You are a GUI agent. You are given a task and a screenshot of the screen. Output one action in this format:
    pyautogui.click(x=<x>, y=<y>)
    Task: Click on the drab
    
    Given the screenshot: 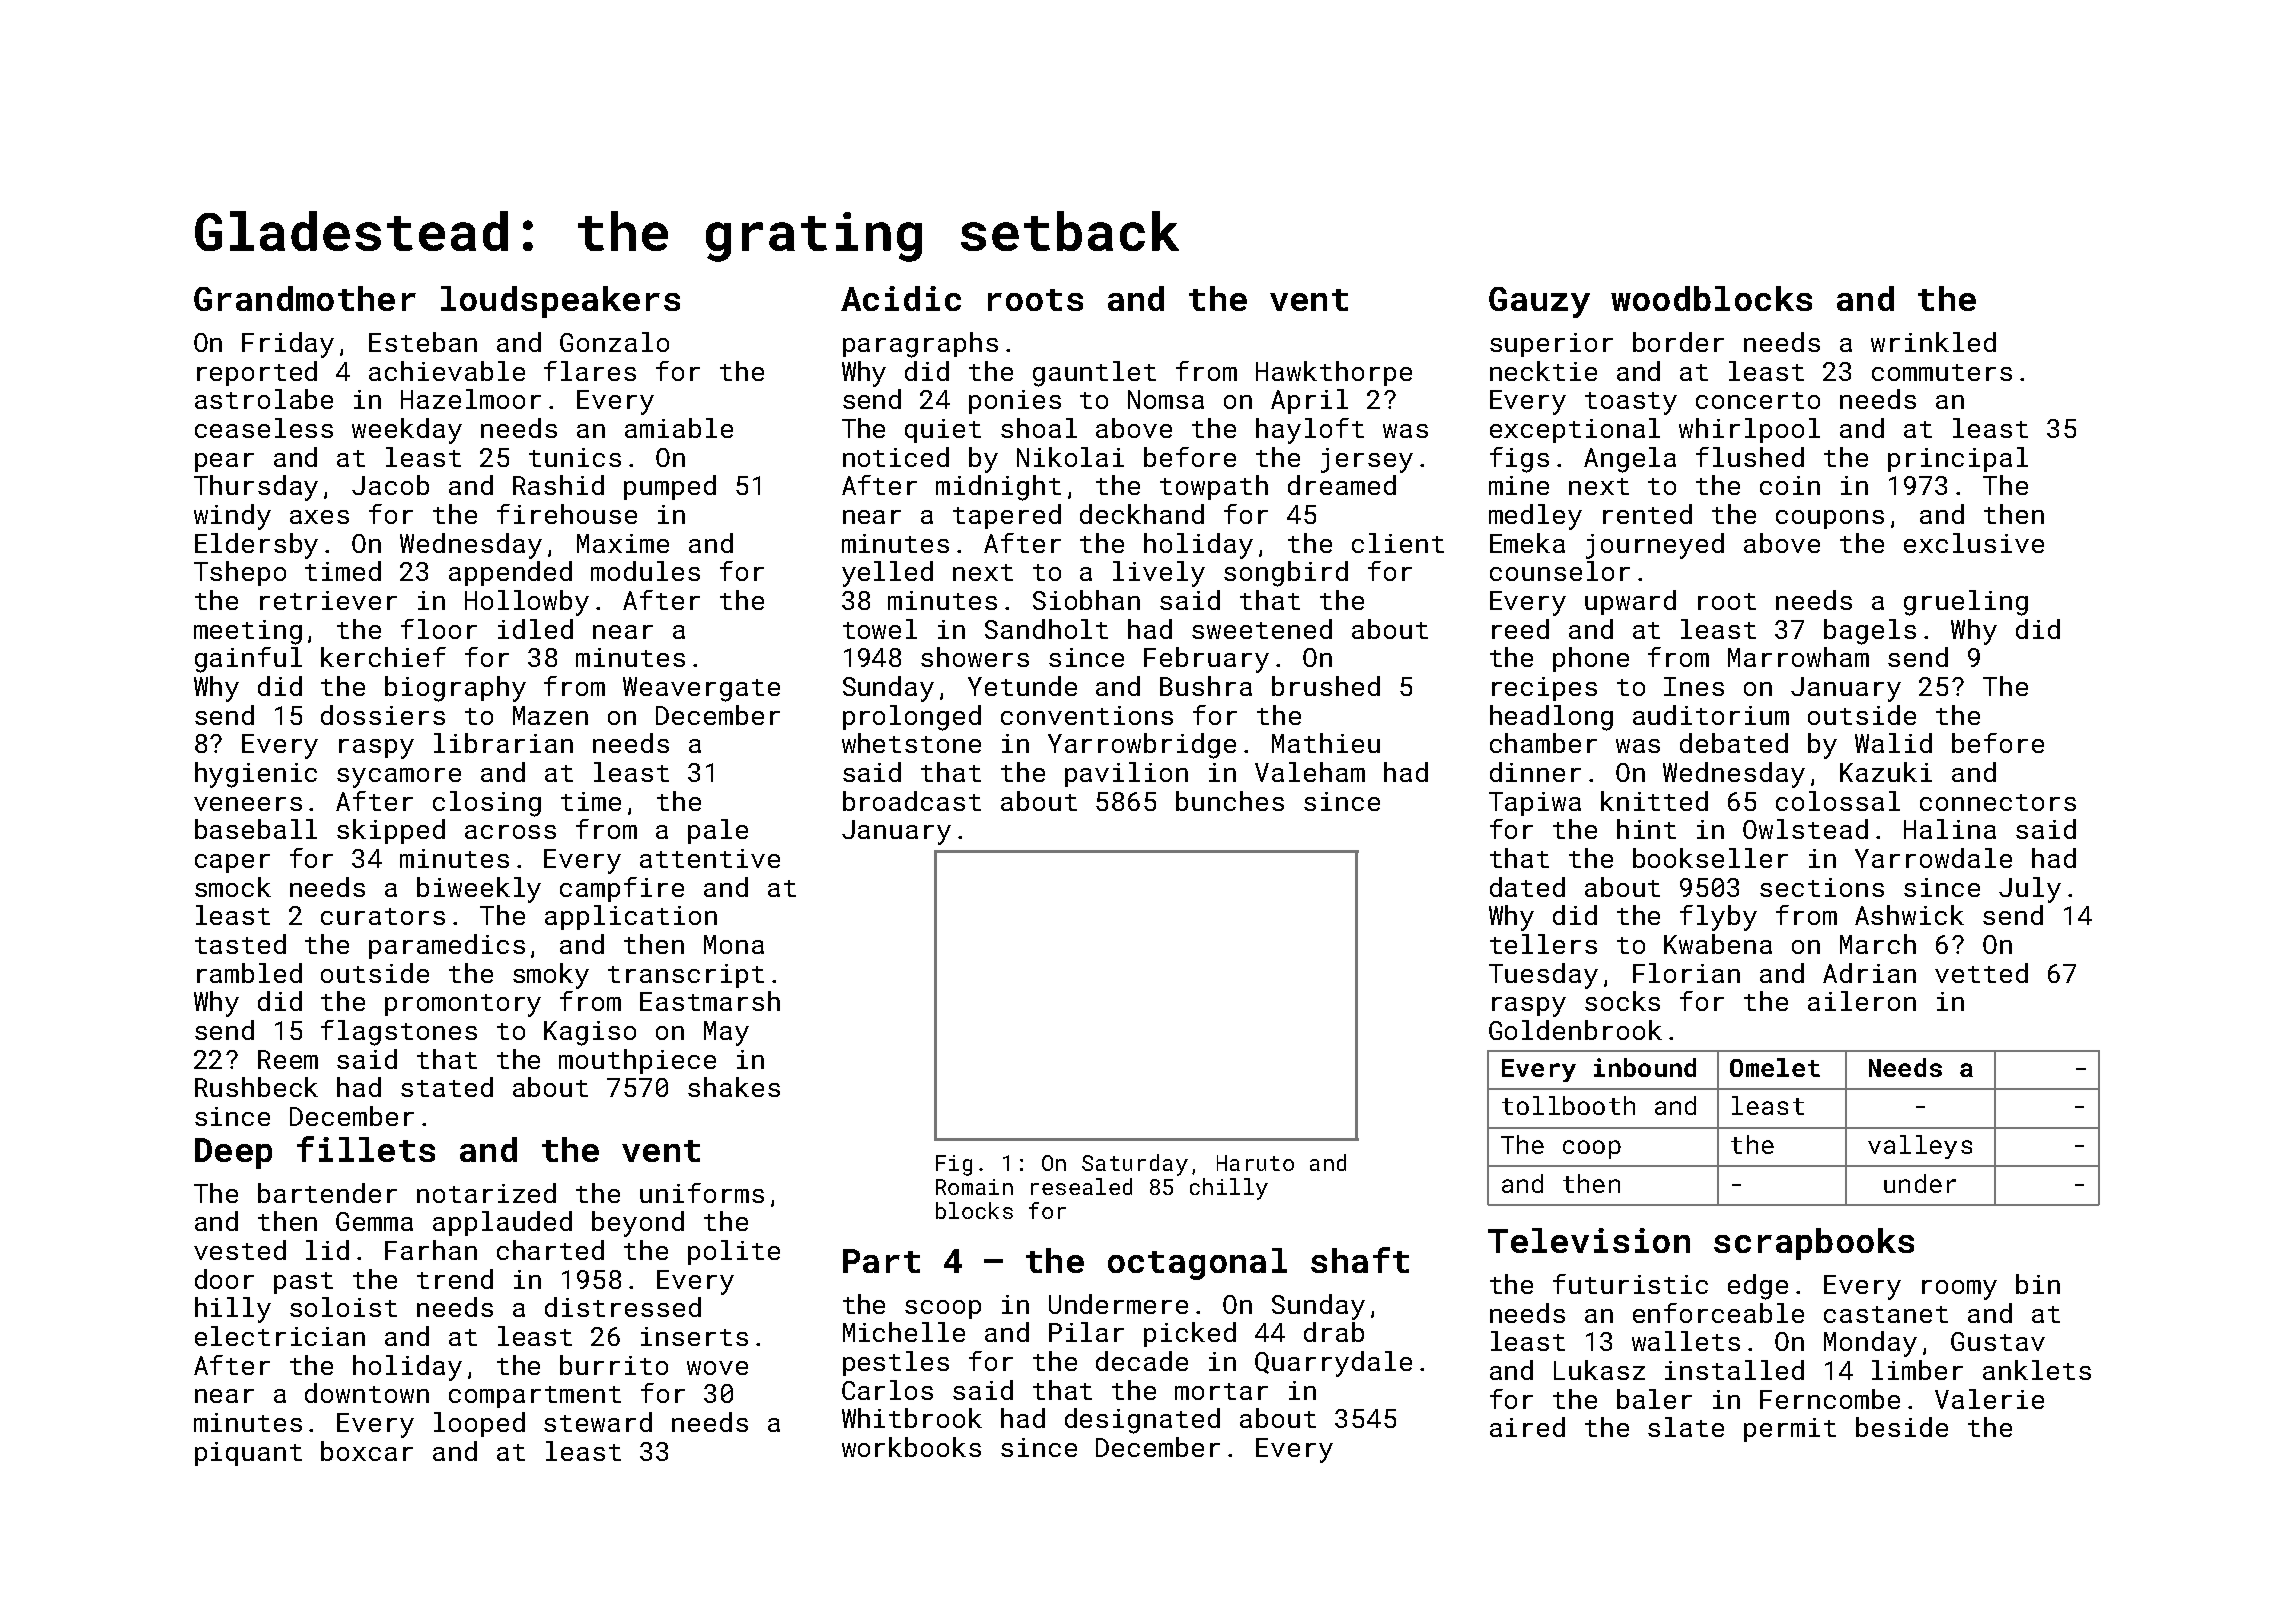 What is the action you would take?
    pyautogui.click(x=1334, y=1332)
